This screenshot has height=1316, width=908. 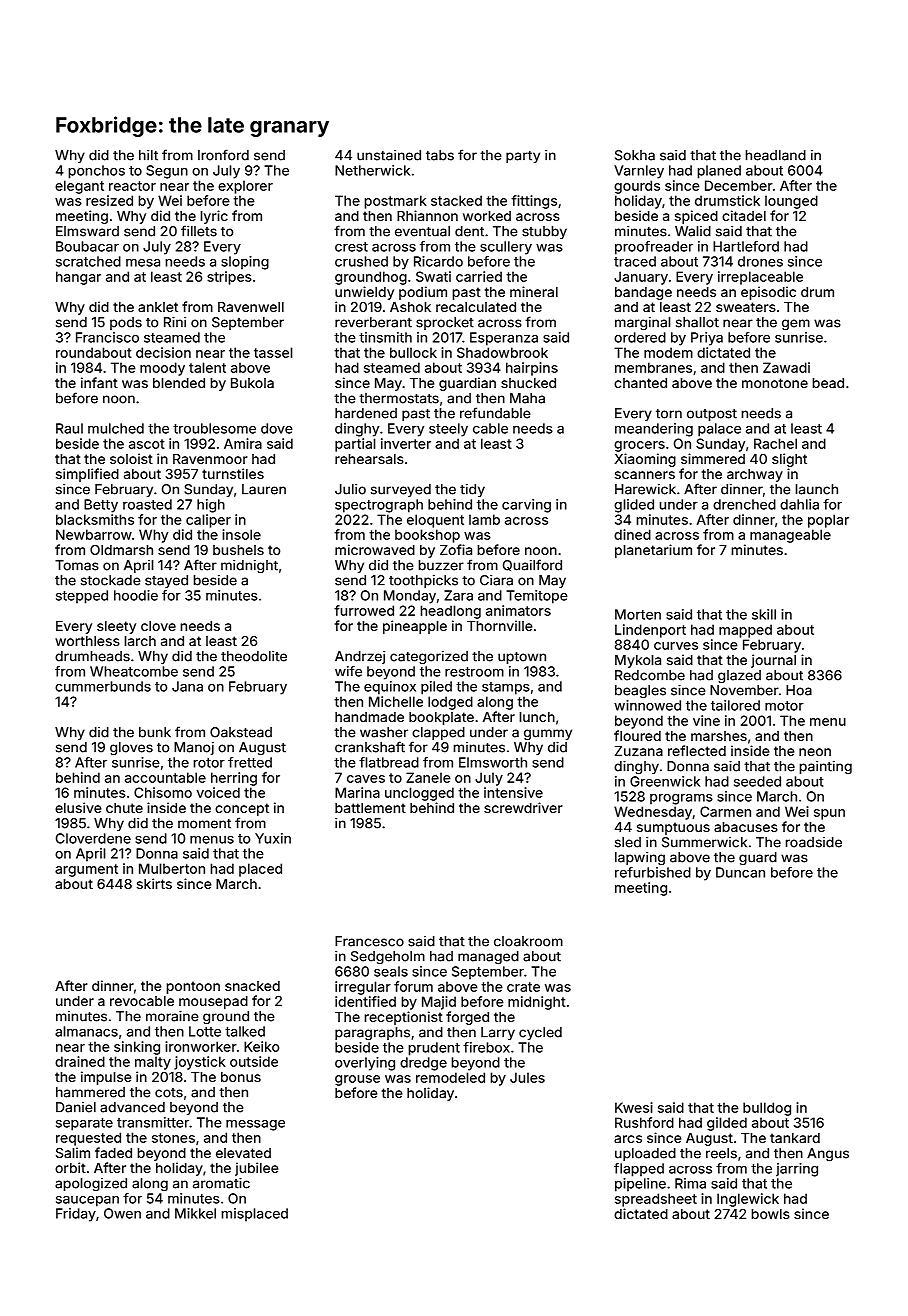 I want to click on troublesome, so click(x=214, y=428).
